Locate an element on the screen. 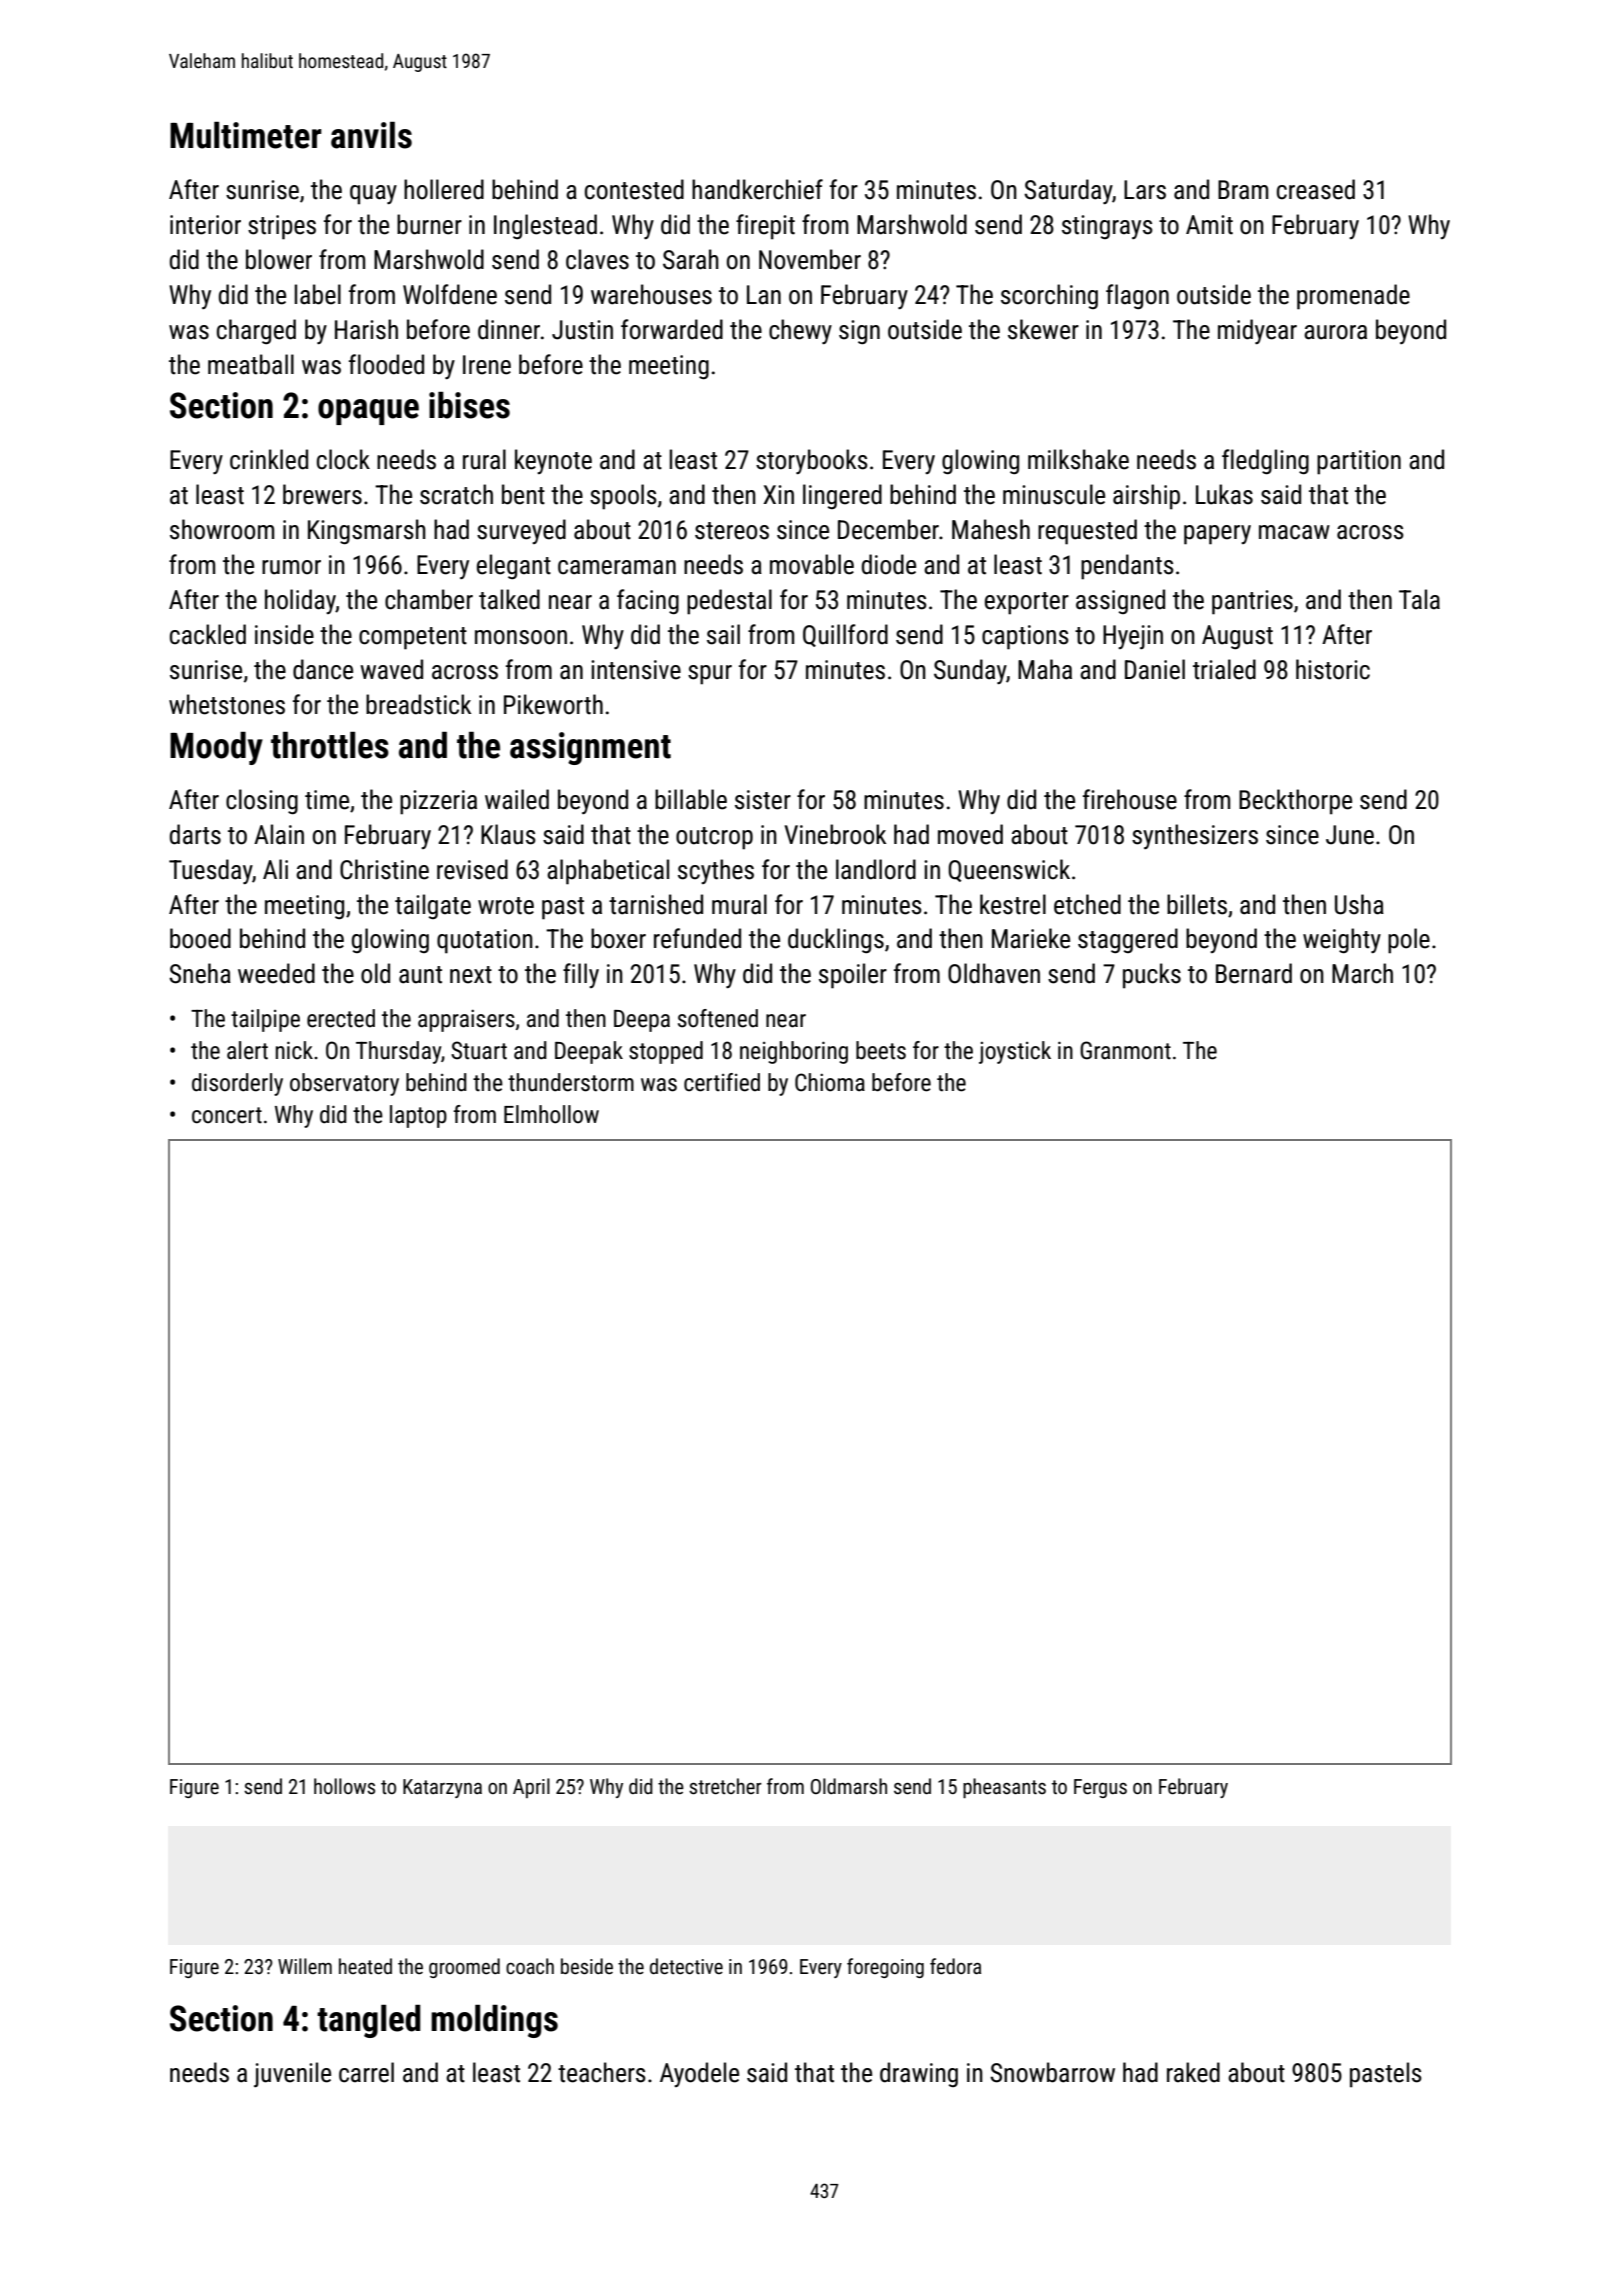 This screenshot has width=1620, height=2292. stripes is located at coordinates (282, 227).
